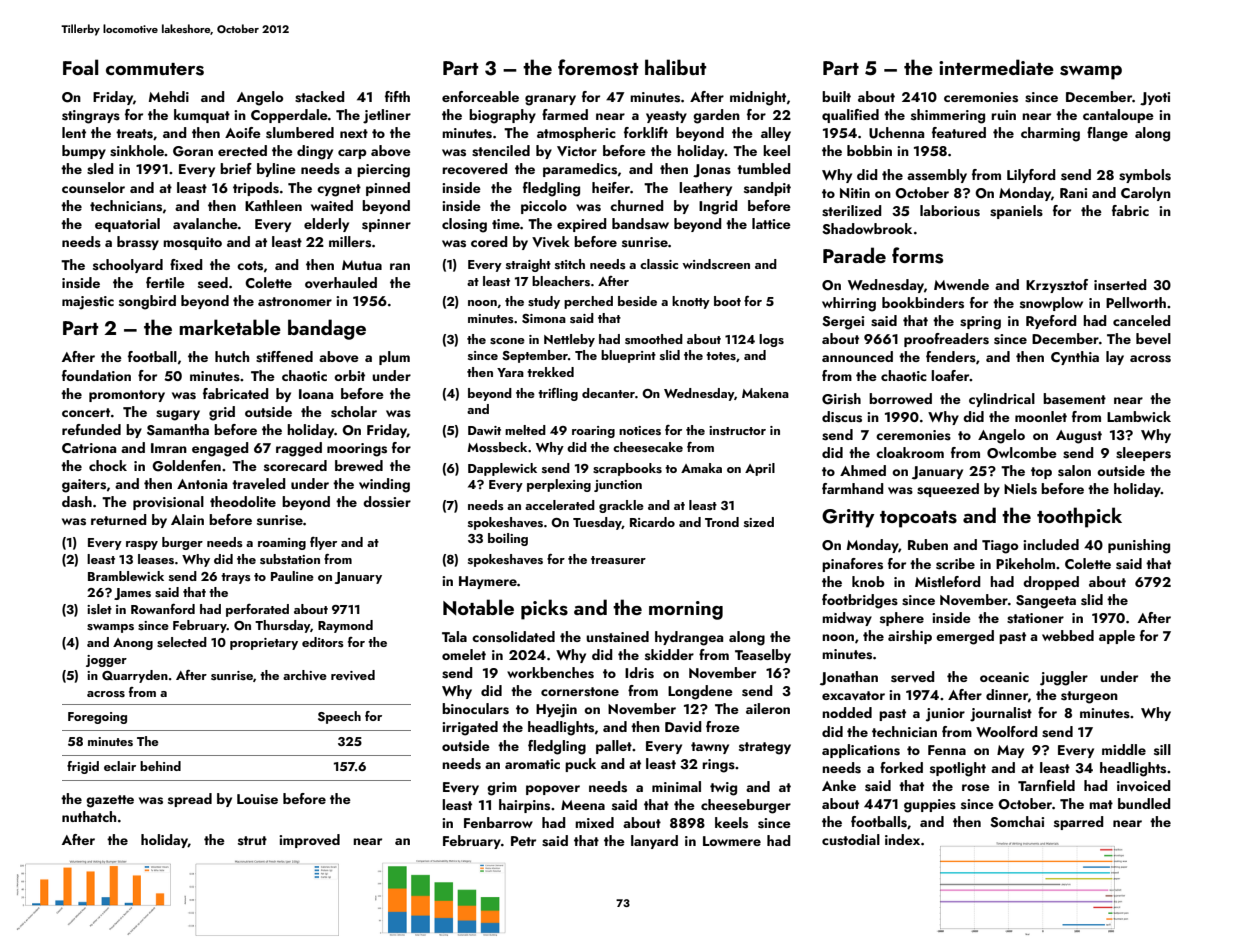 The image size is (1233, 952). What do you see at coordinates (1064, 678) in the screenshot?
I see `juggler` at bounding box center [1064, 678].
